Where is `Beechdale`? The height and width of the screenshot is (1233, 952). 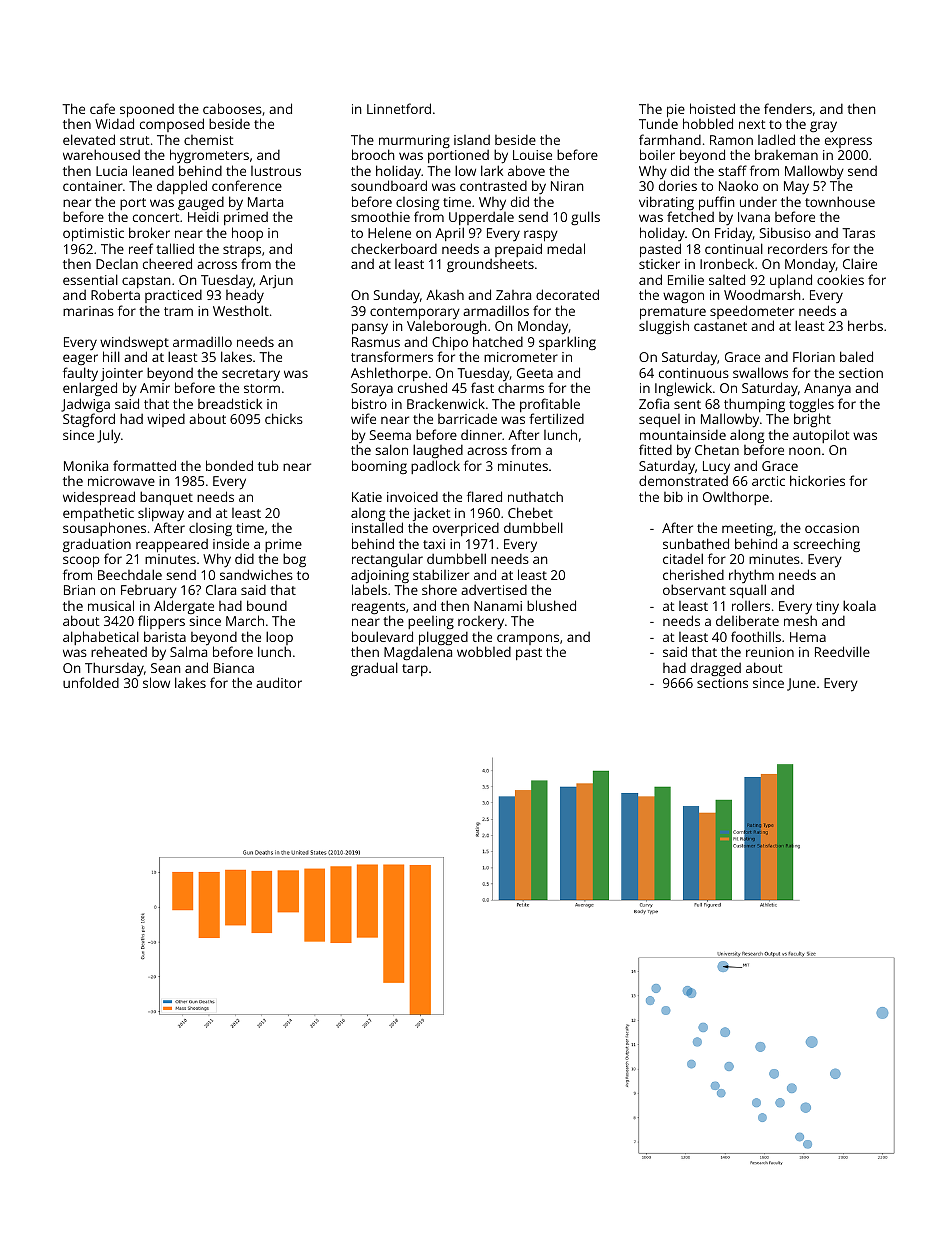
Beechdale is located at coordinates (130, 574).
